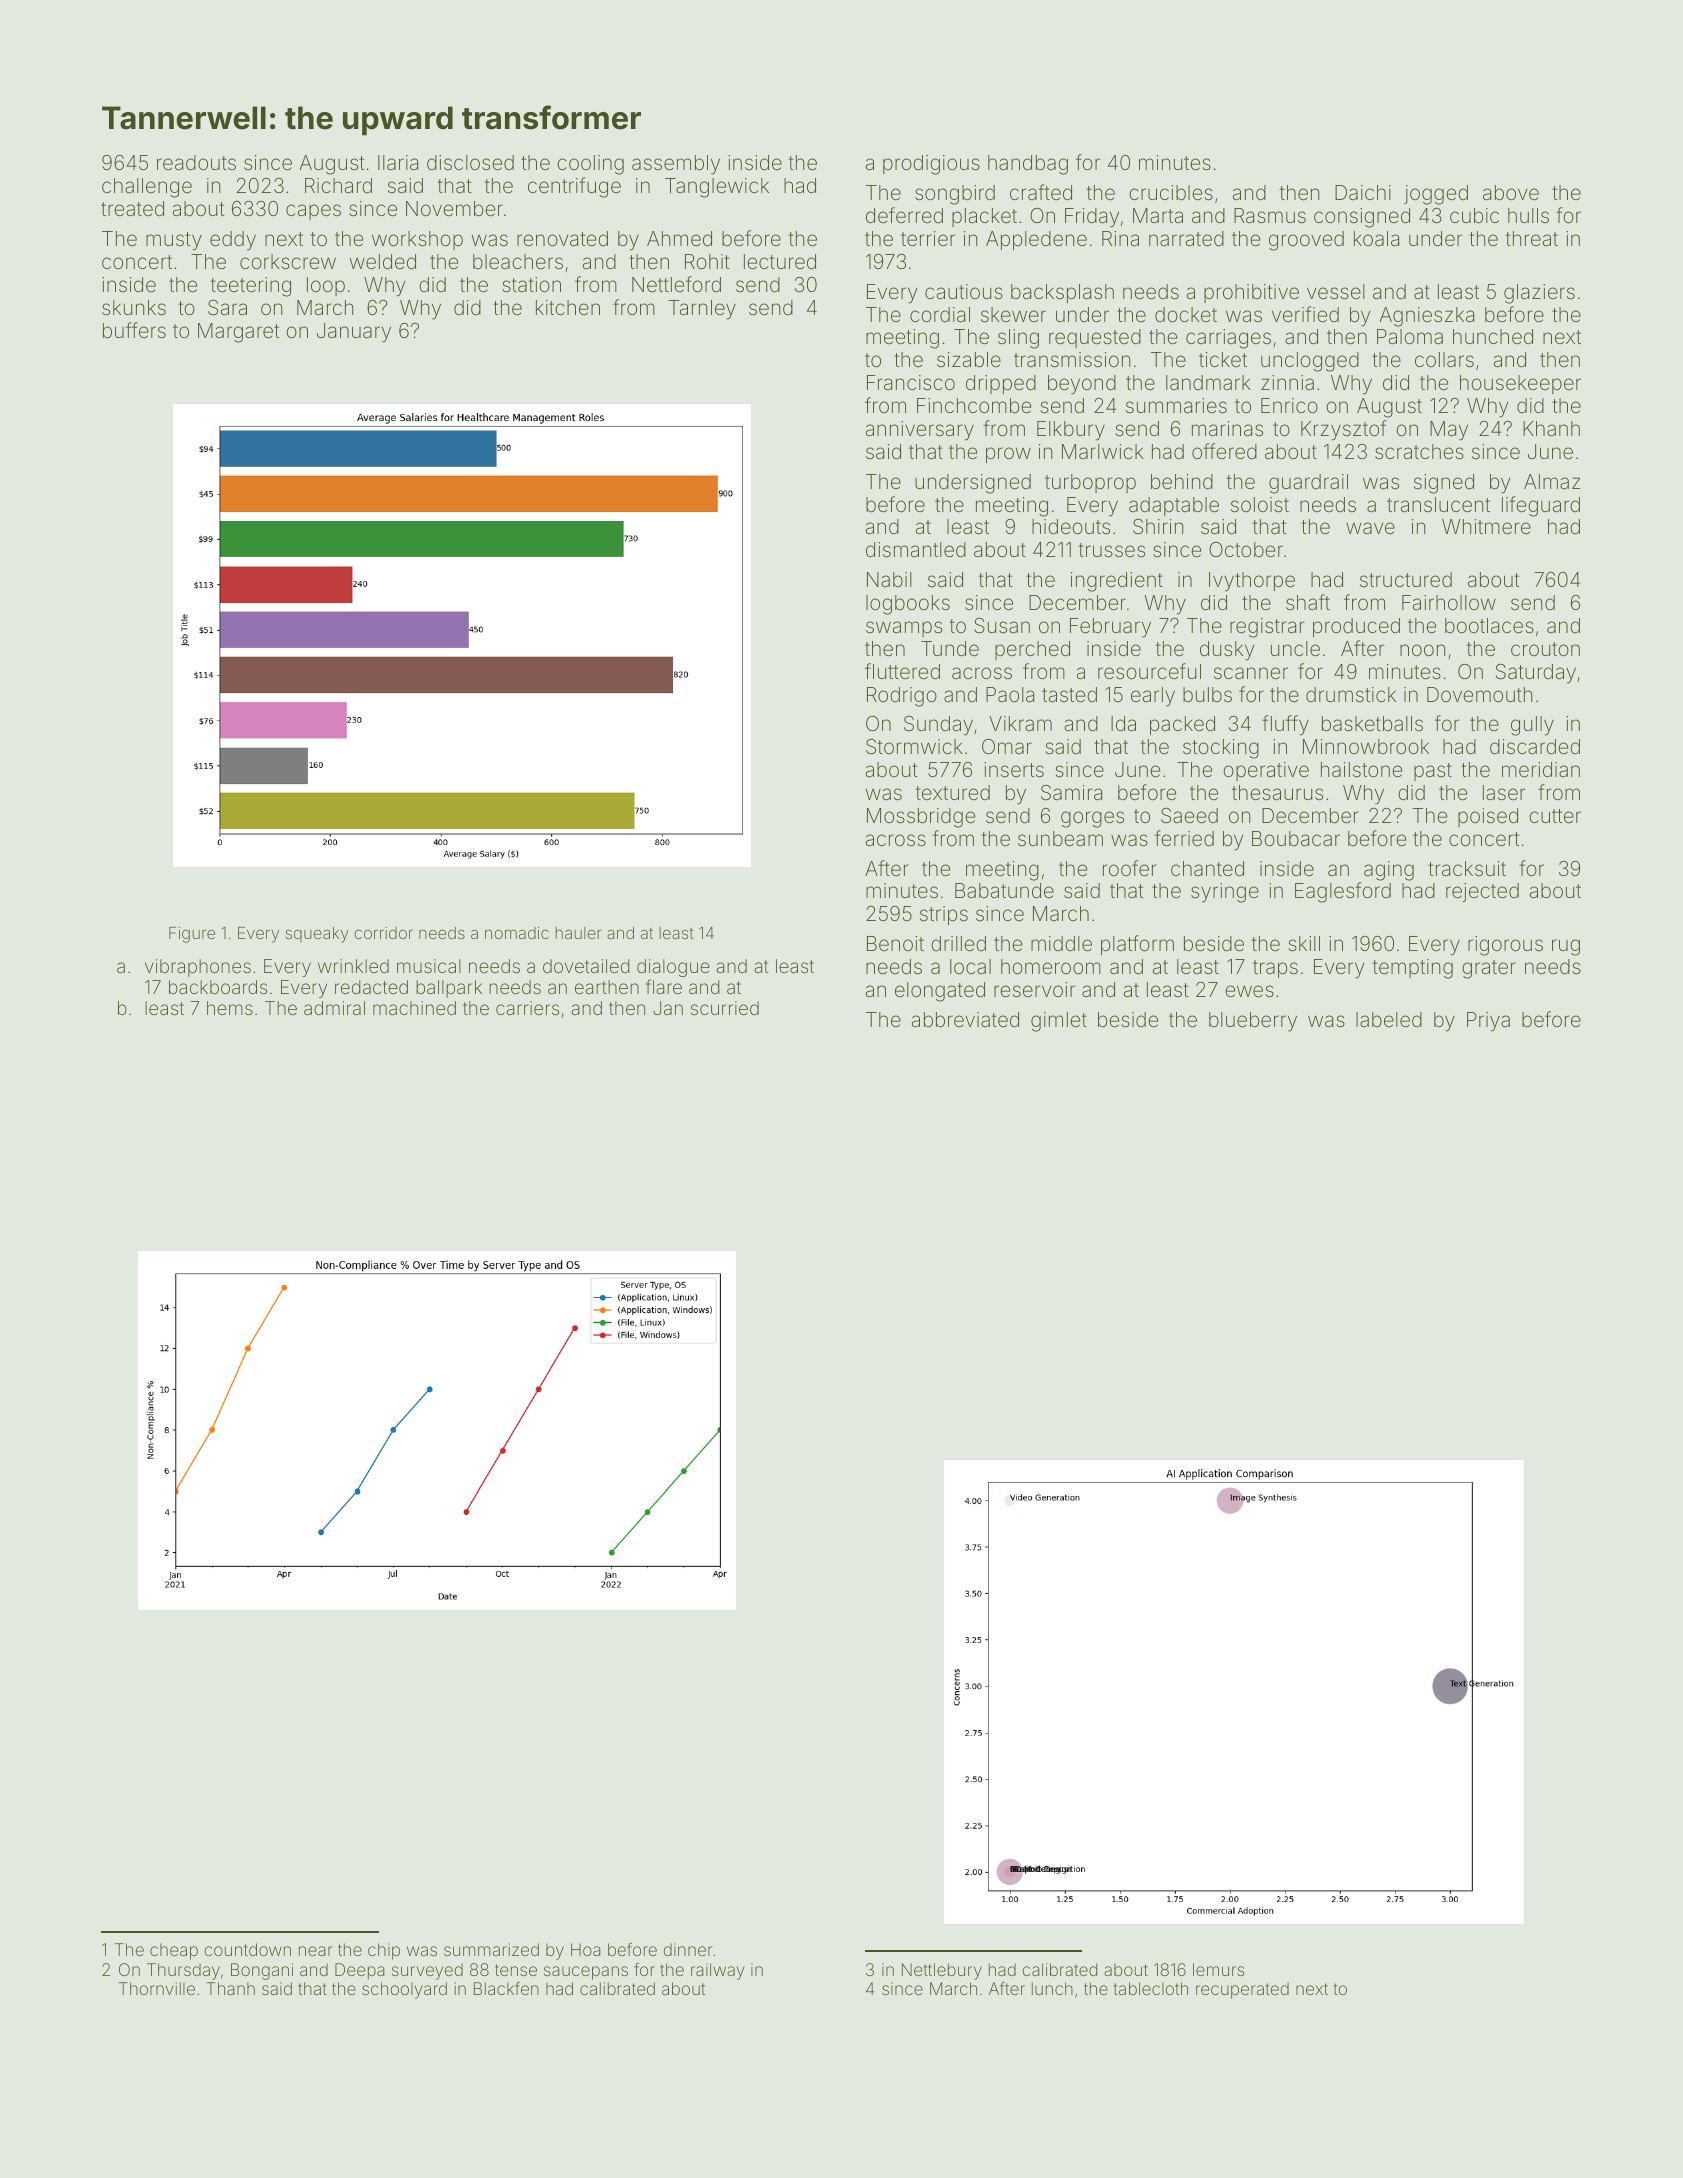  Describe the element at coordinates (517, 933) in the page. I see `nomadic` at that location.
